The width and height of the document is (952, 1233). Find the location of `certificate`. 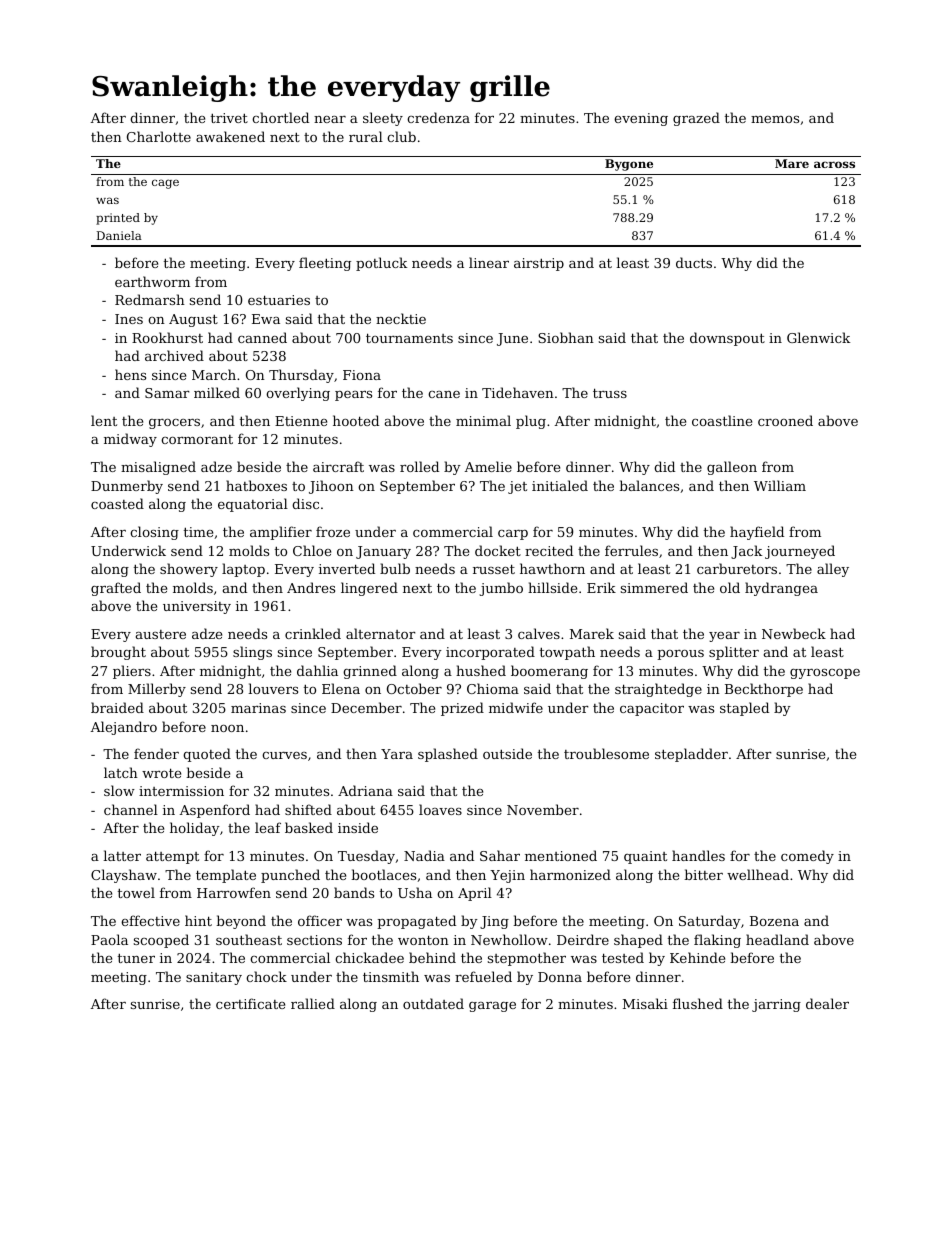

certificate is located at coordinates (250, 1003).
